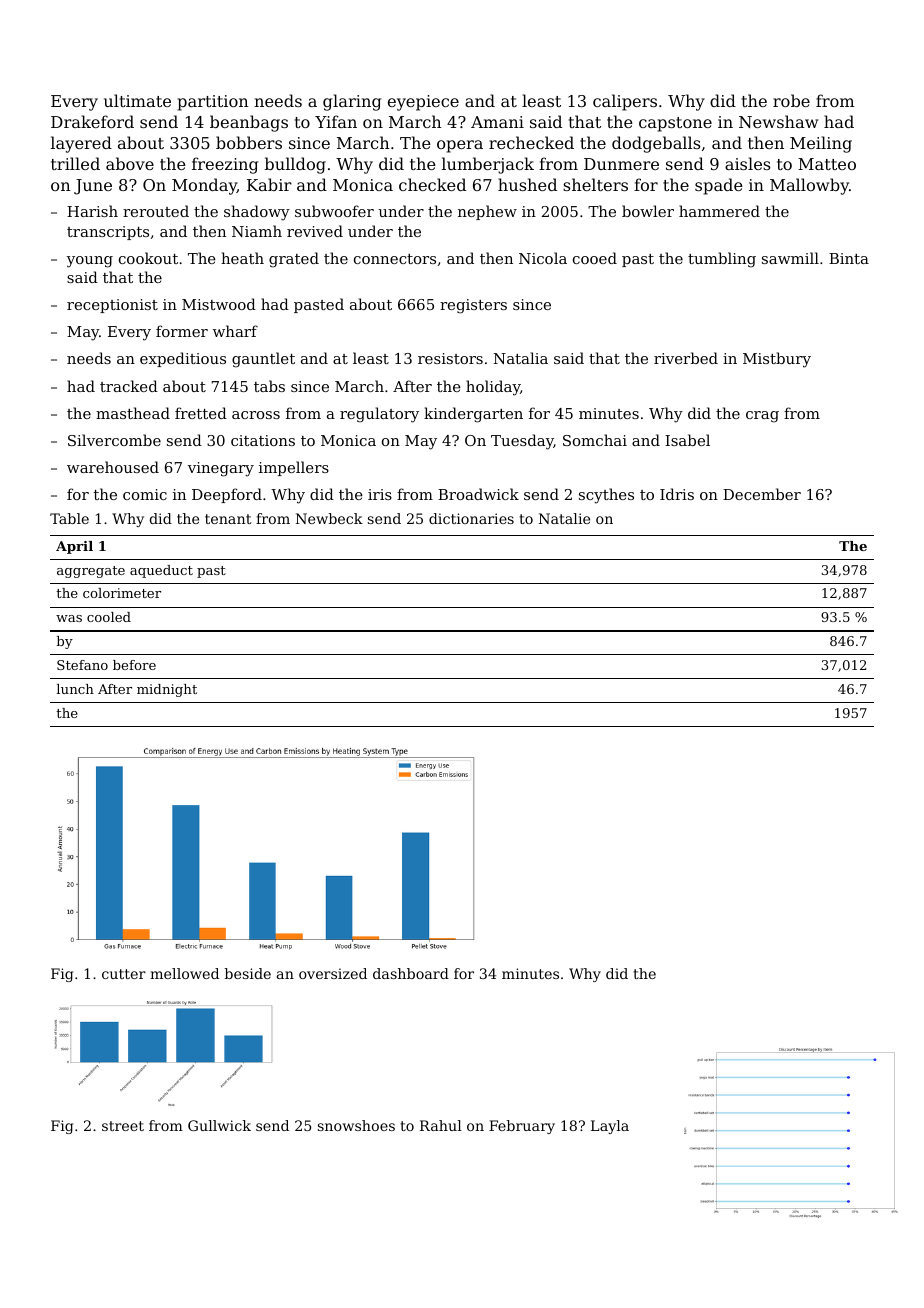 The height and width of the image is (1308, 924). I want to click on midnight, so click(167, 690).
